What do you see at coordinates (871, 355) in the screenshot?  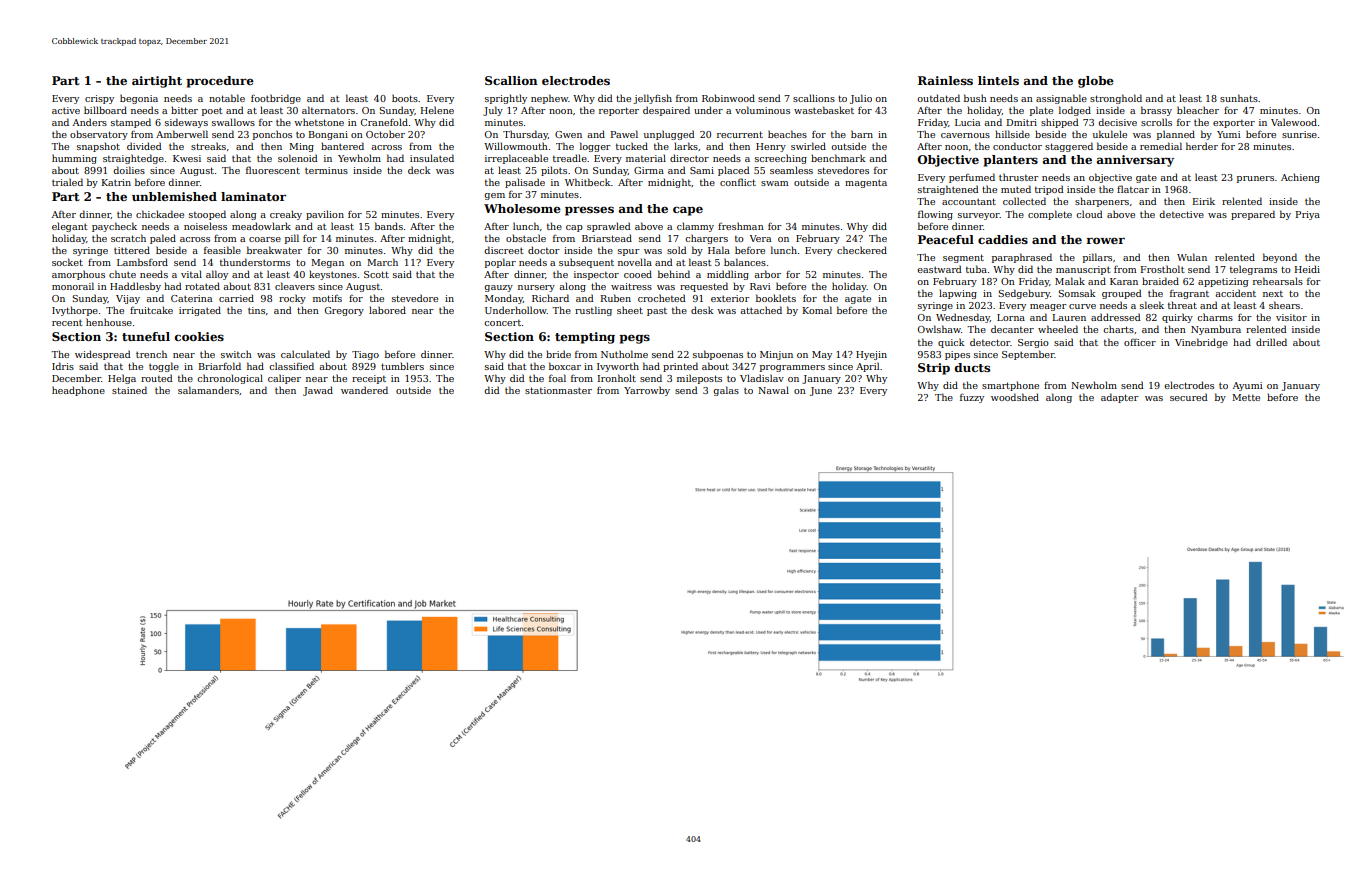 I see `Hyejin` at bounding box center [871, 355].
